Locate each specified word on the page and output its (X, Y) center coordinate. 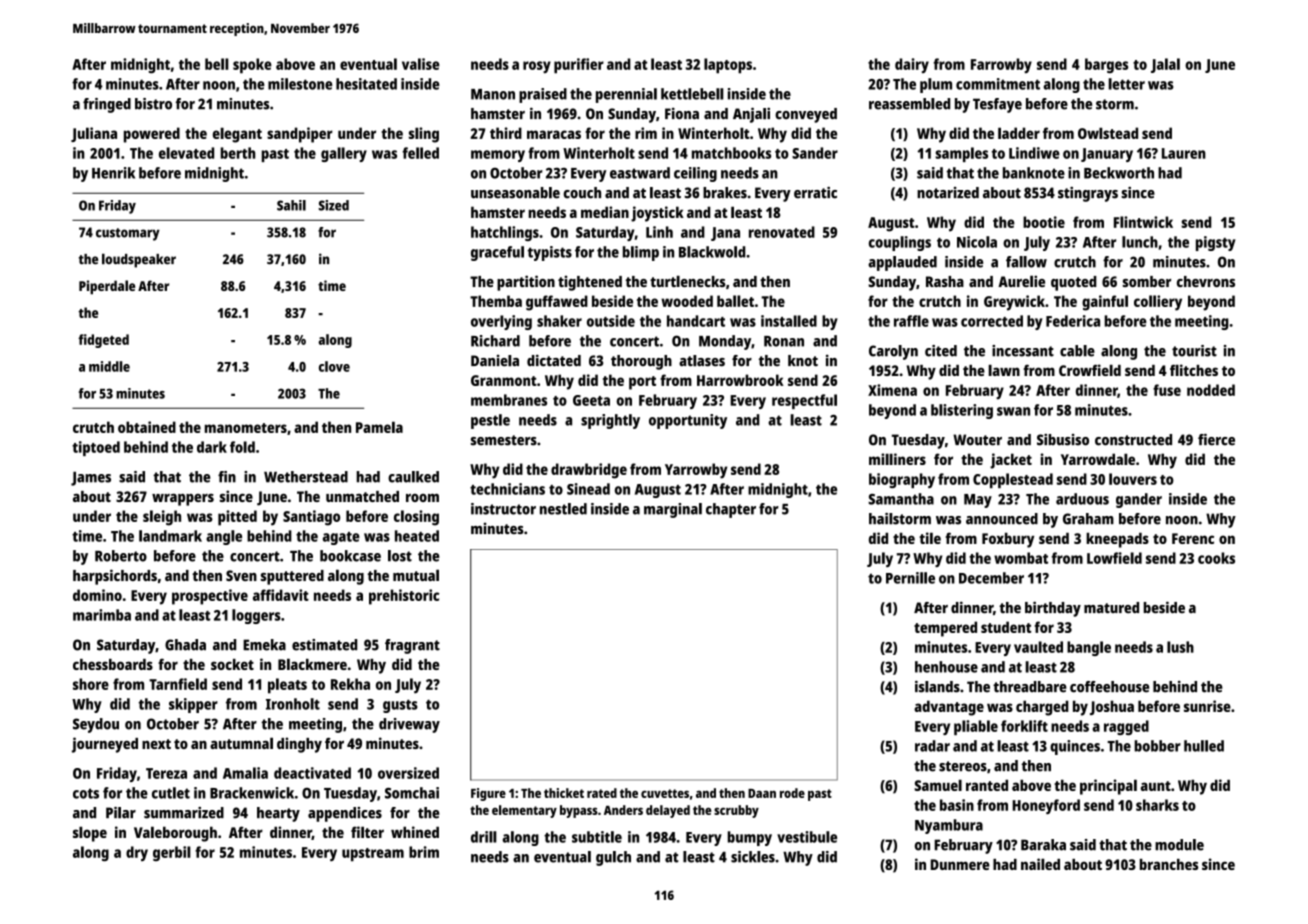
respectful (804, 401)
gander (1139, 500)
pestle (490, 421)
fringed (107, 105)
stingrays (1088, 194)
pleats (287, 686)
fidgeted (103, 341)
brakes (725, 193)
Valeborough (175, 834)
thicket (564, 793)
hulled (1204, 746)
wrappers (183, 499)
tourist (1194, 351)
